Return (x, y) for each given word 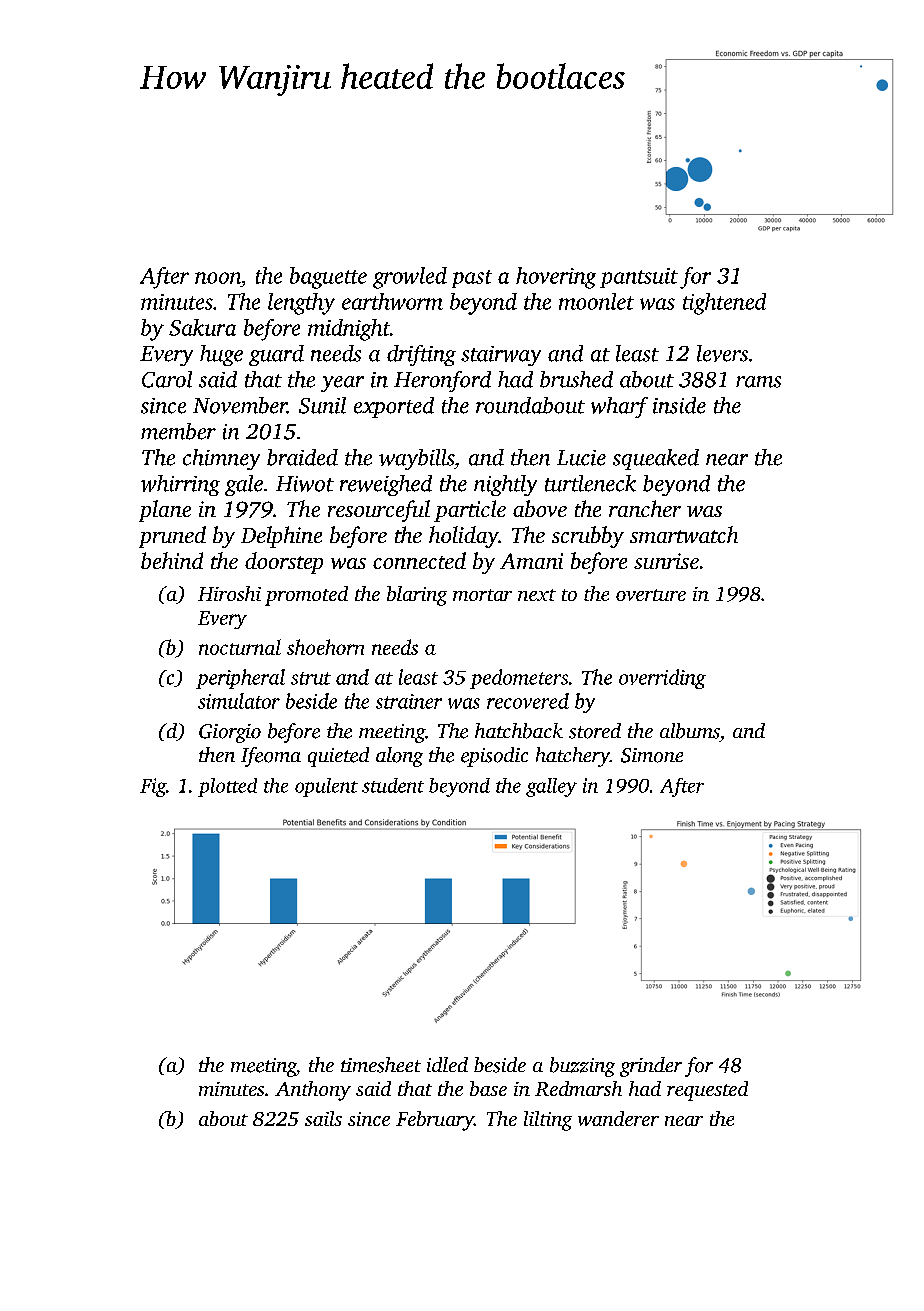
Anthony (313, 1091)
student (393, 785)
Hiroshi (229, 593)
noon (218, 278)
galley (551, 787)
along (399, 757)
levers (722, 353)
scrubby (588, 537)
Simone (652, 755)
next (537, 595)
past (472, 279)
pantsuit (639, 278)
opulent (326, 787)
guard (276, 355)
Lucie (581, 458)
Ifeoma (271, 757)
